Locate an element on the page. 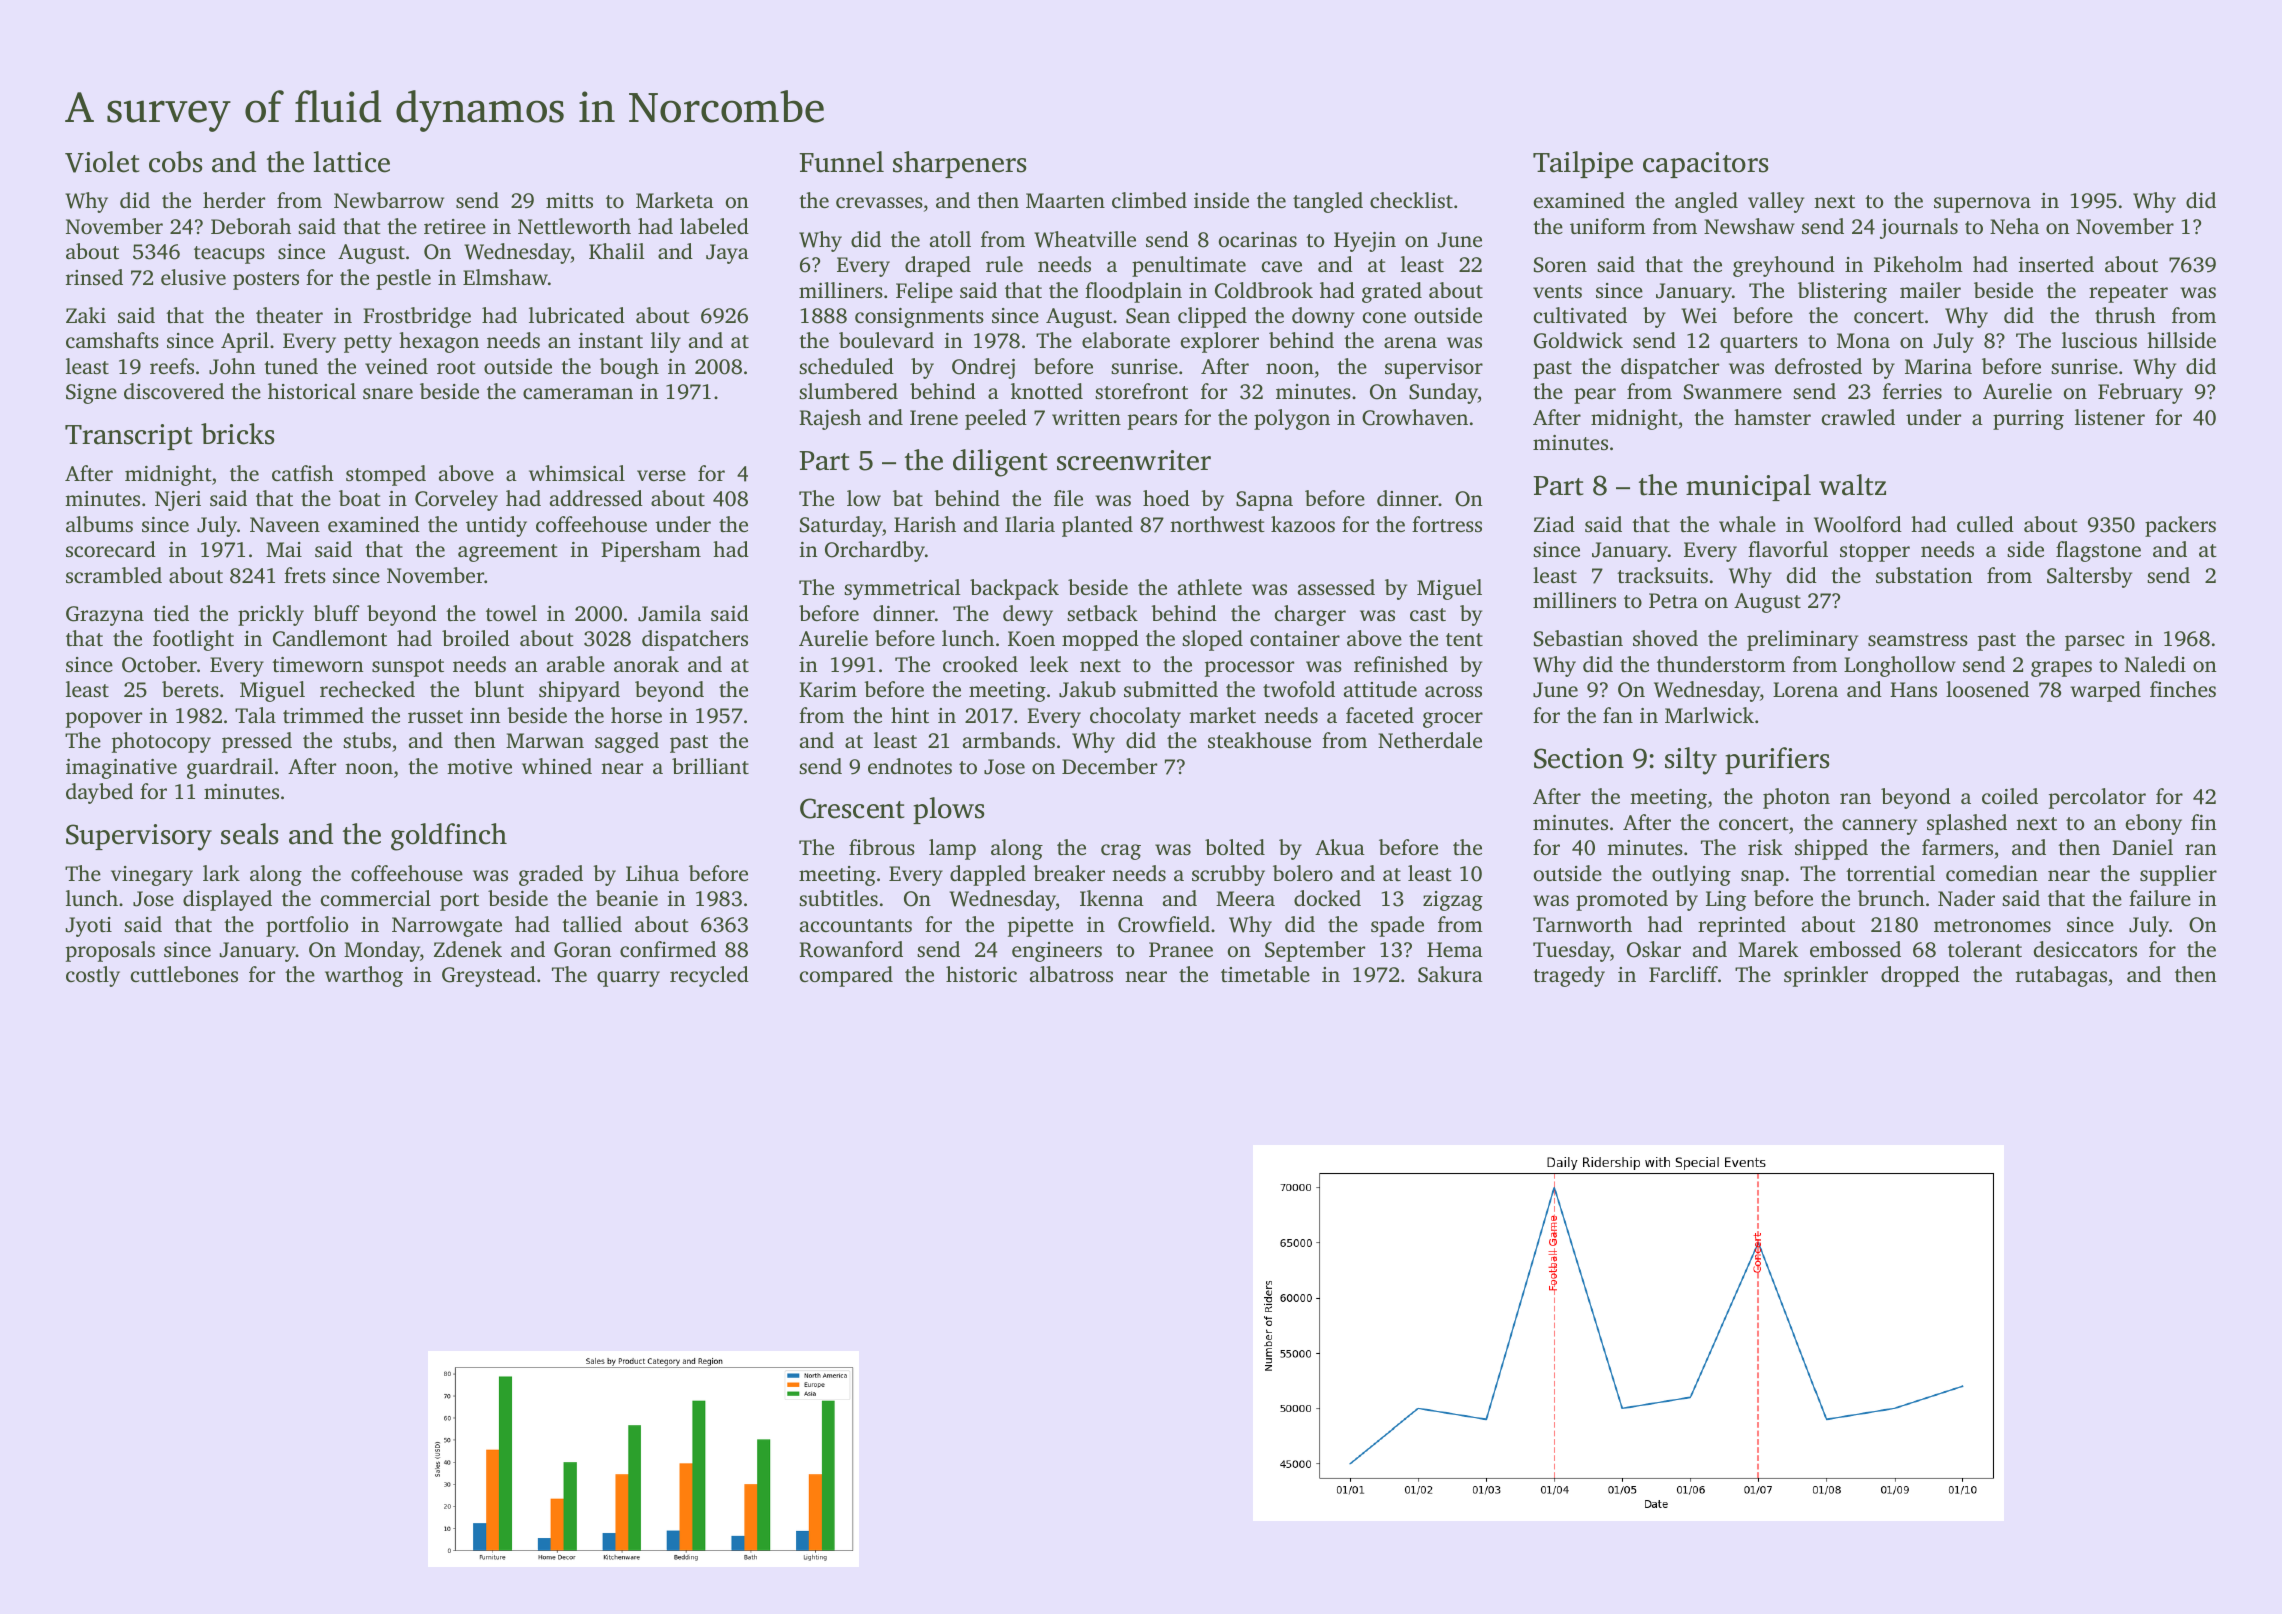 The width and height of the image is (2282, 1614). Newshaw is located at coordinates (1749, 226).
